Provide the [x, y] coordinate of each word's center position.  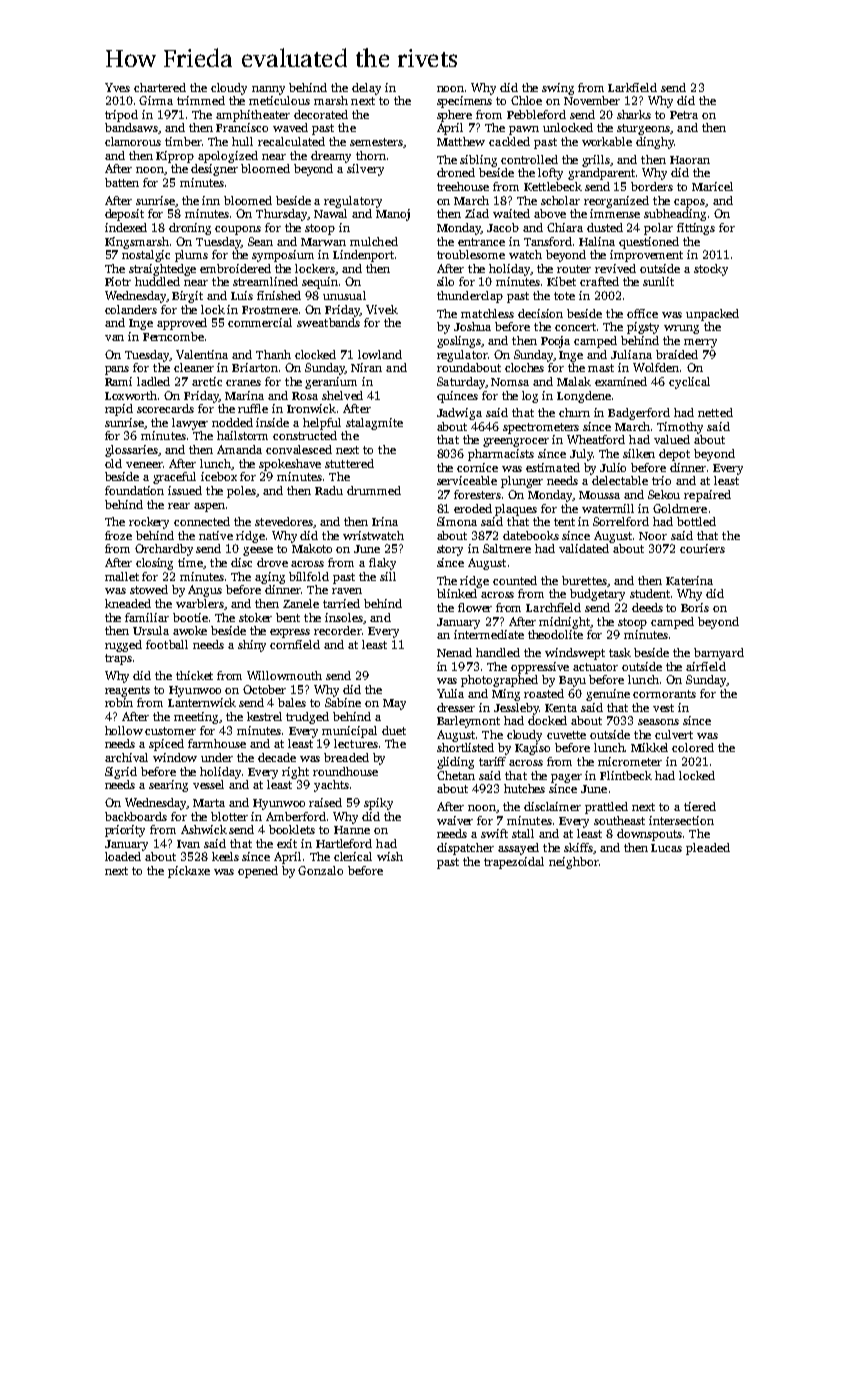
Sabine [343, 702]
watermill [608, 508]
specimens [464, 102]
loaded [123, 856]
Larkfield [632, 87]
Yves [117, 87]
